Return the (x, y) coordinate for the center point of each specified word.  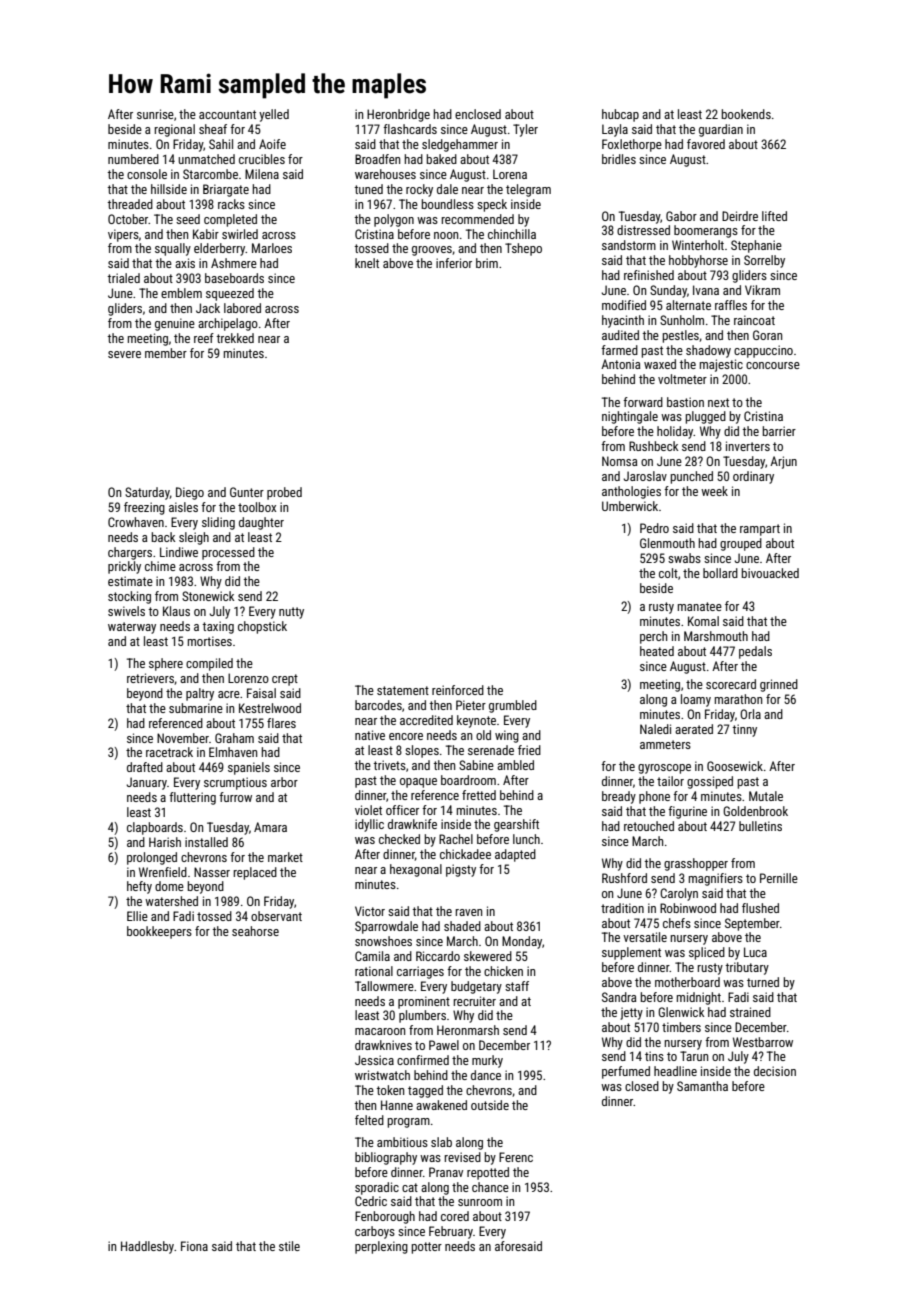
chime (160, 566)
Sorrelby (764, 261)
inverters (748, 446)
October (128, 219)
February (451, 1232)
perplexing (381, 1247)
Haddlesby (147, 1247)
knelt (367, 263)
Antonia (620, 364)
